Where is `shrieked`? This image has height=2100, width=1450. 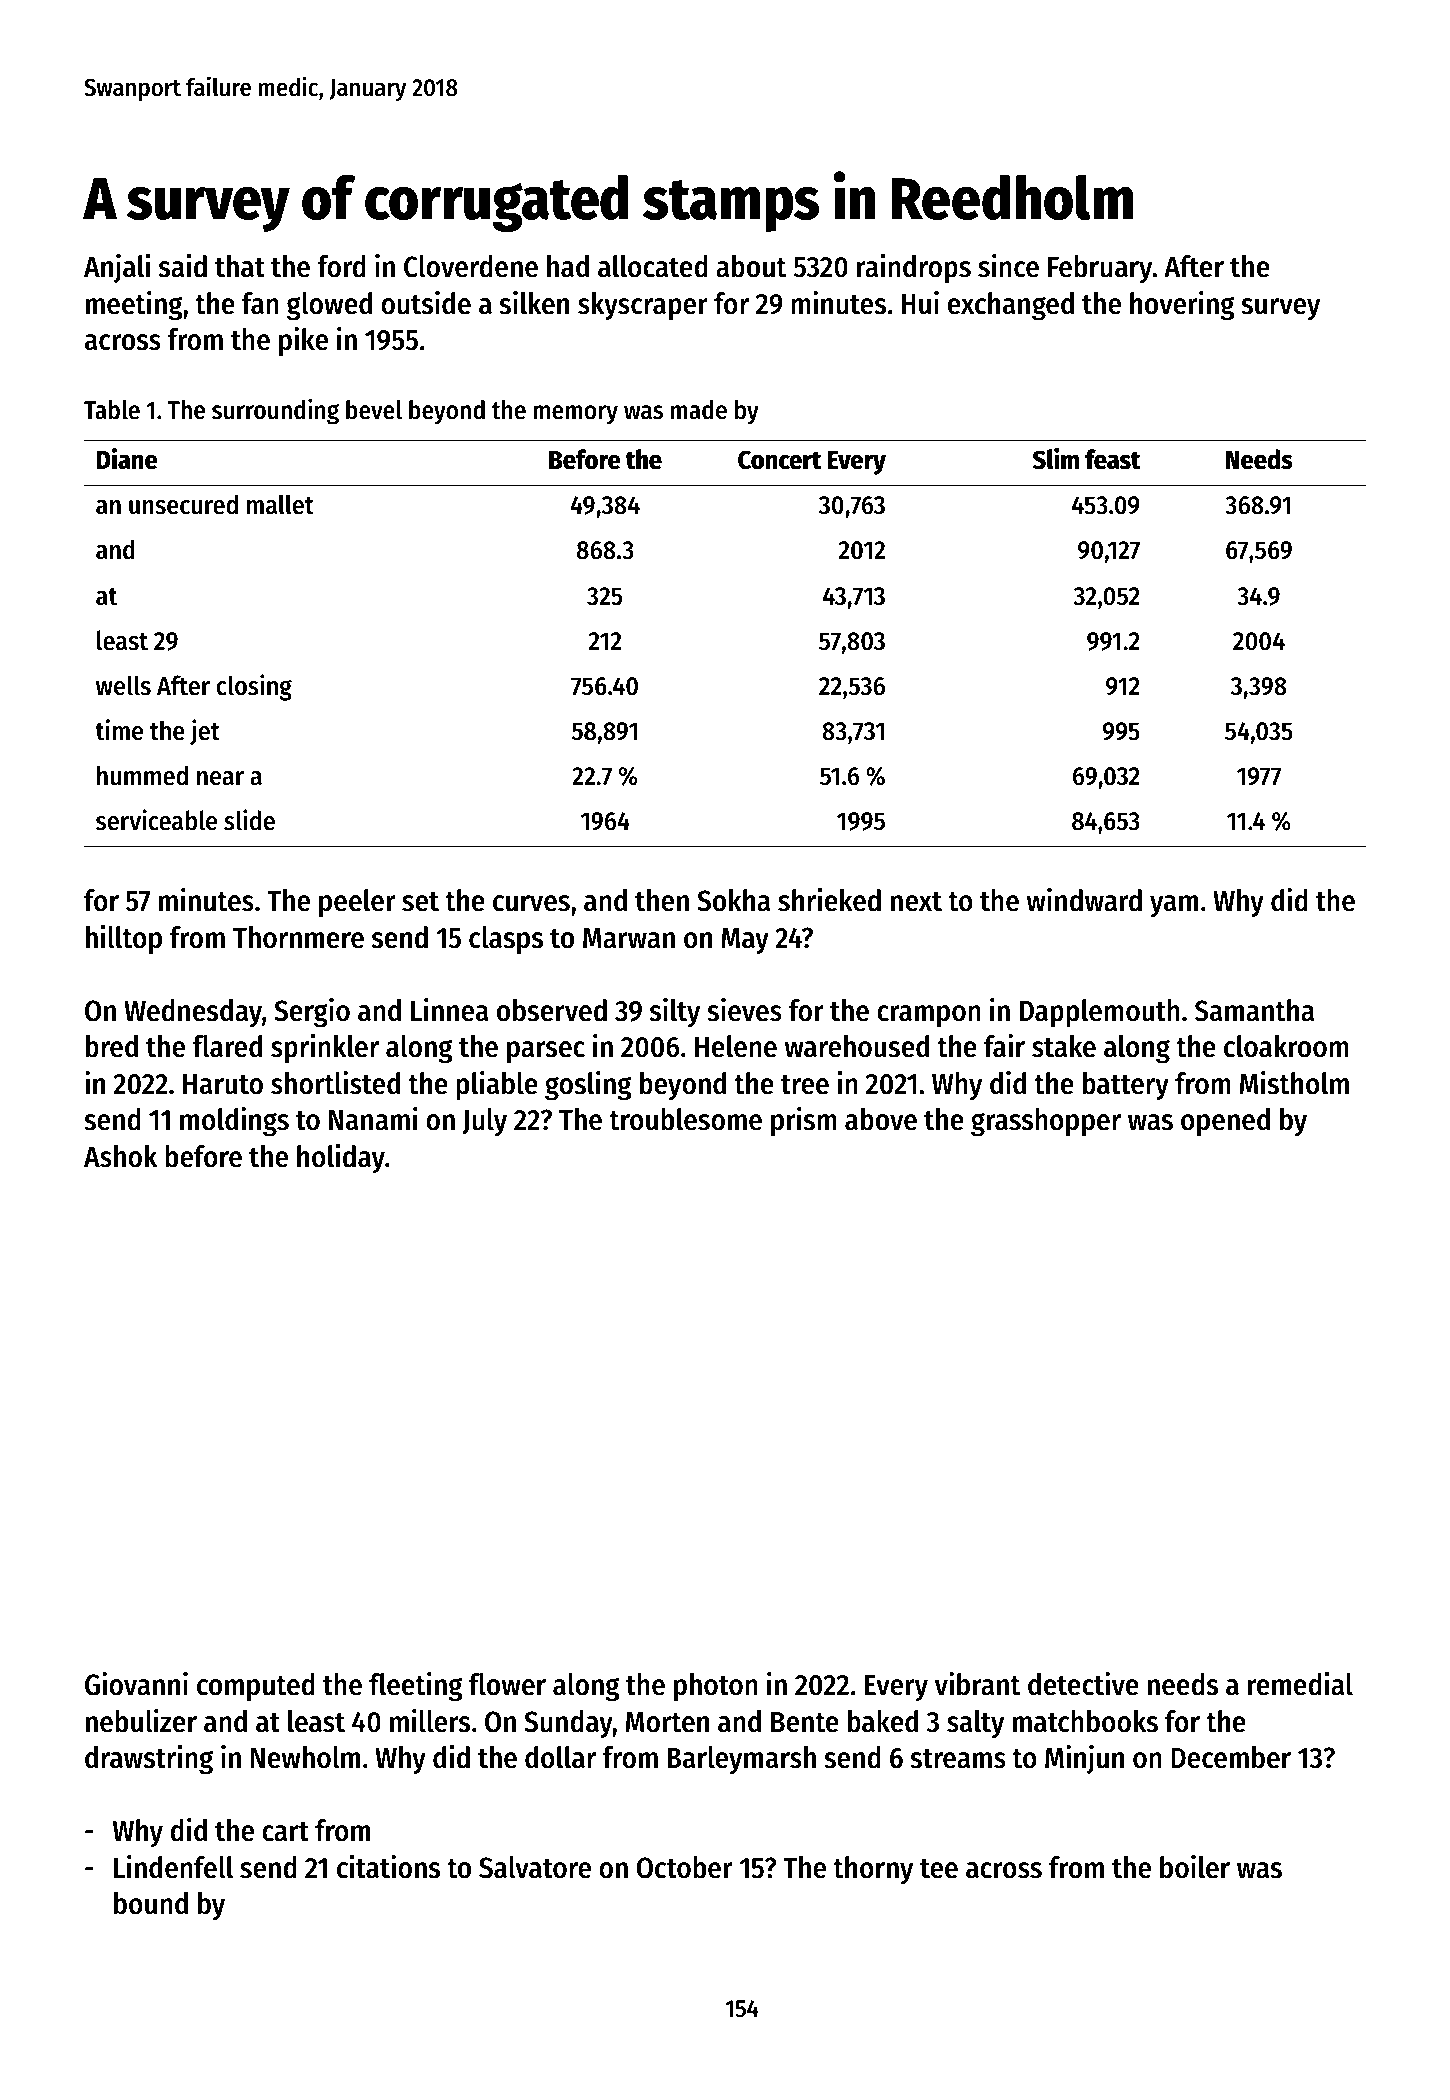 shrieked is located at coordinates (829, 900).
